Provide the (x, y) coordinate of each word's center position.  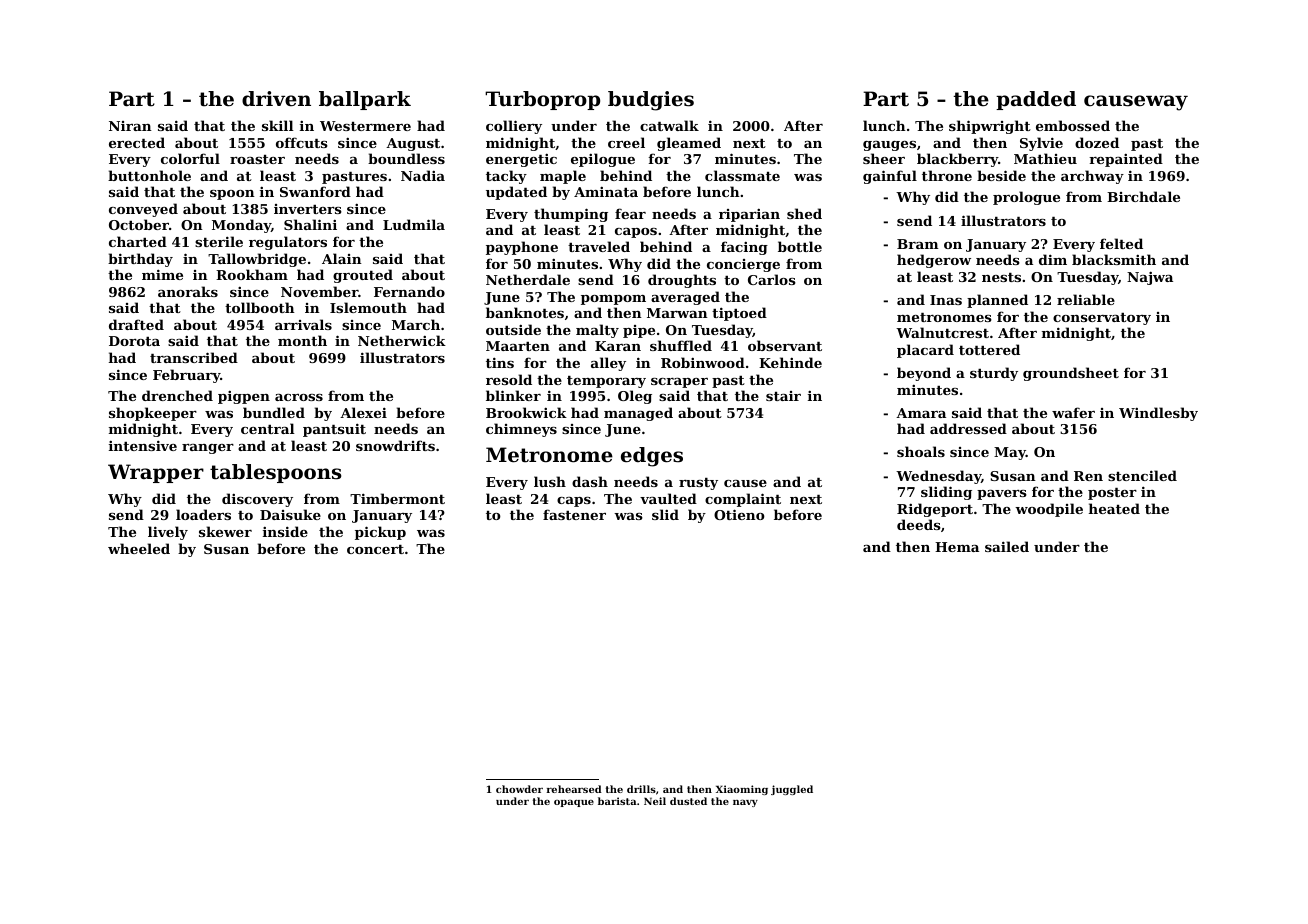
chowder (519, 789)
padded (1036, 100)
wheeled (139, 548)
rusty (698, 484)
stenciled (1142, 475)
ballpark (365, 100)
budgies (651, 101)
